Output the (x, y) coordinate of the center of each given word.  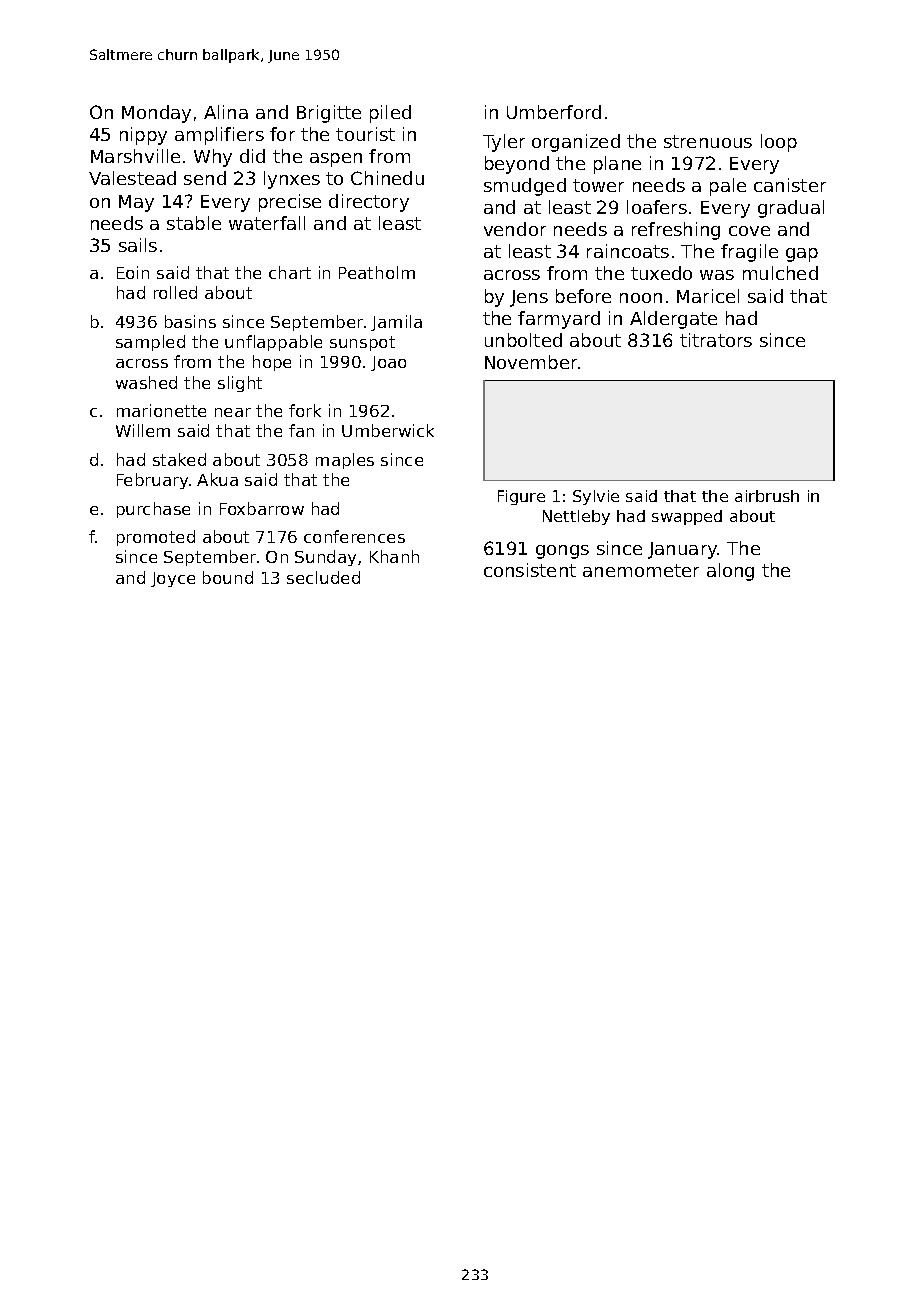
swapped (687, 517)
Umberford (554, 112)
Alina (226, 112)
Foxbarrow (262, 508)
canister (790, 185)
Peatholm (377, 272)
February (152, 481)
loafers (657, 207)
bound (228, 577)
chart (290, 272)
